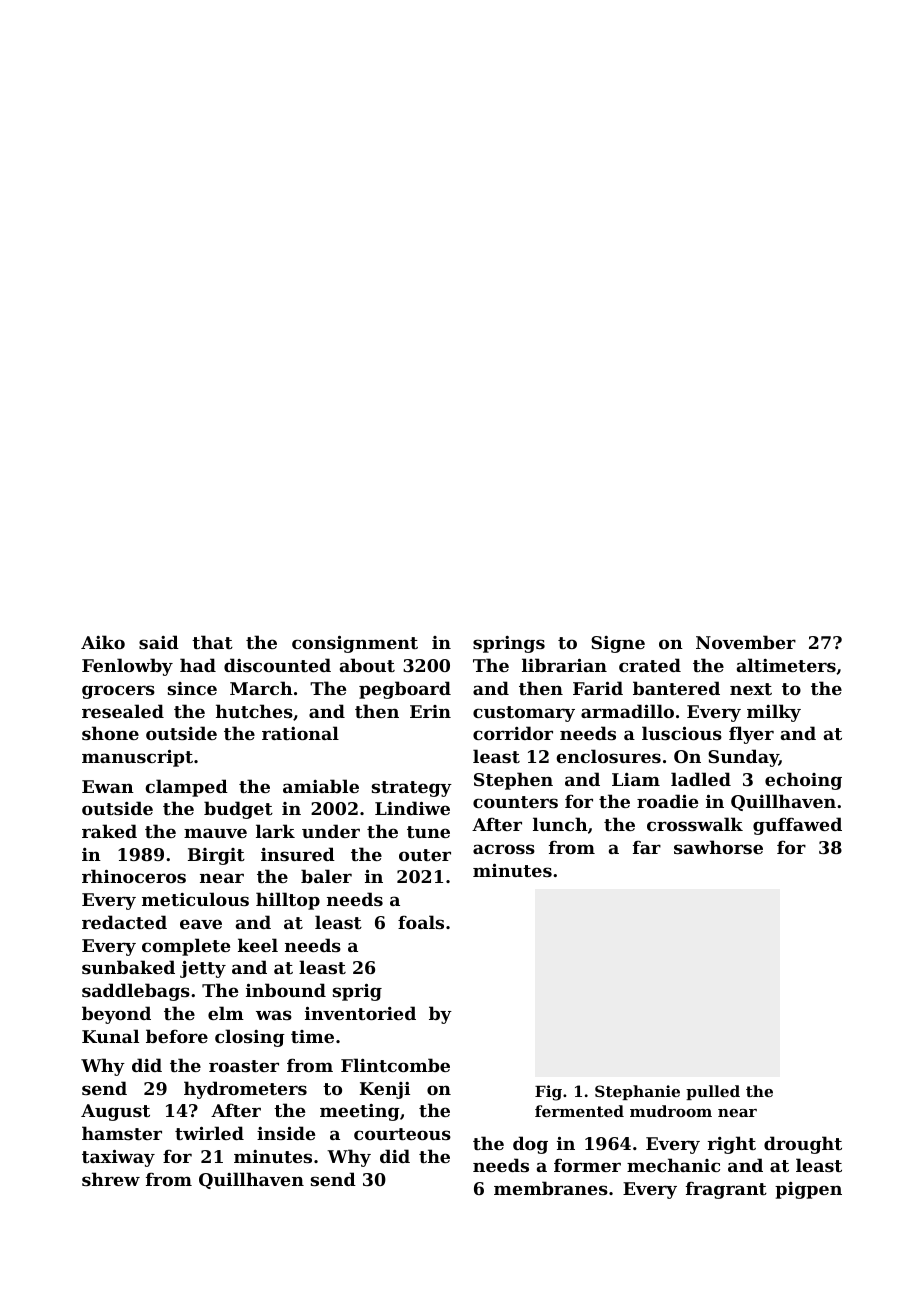  I want to click on librarian, so click(564, 665).
